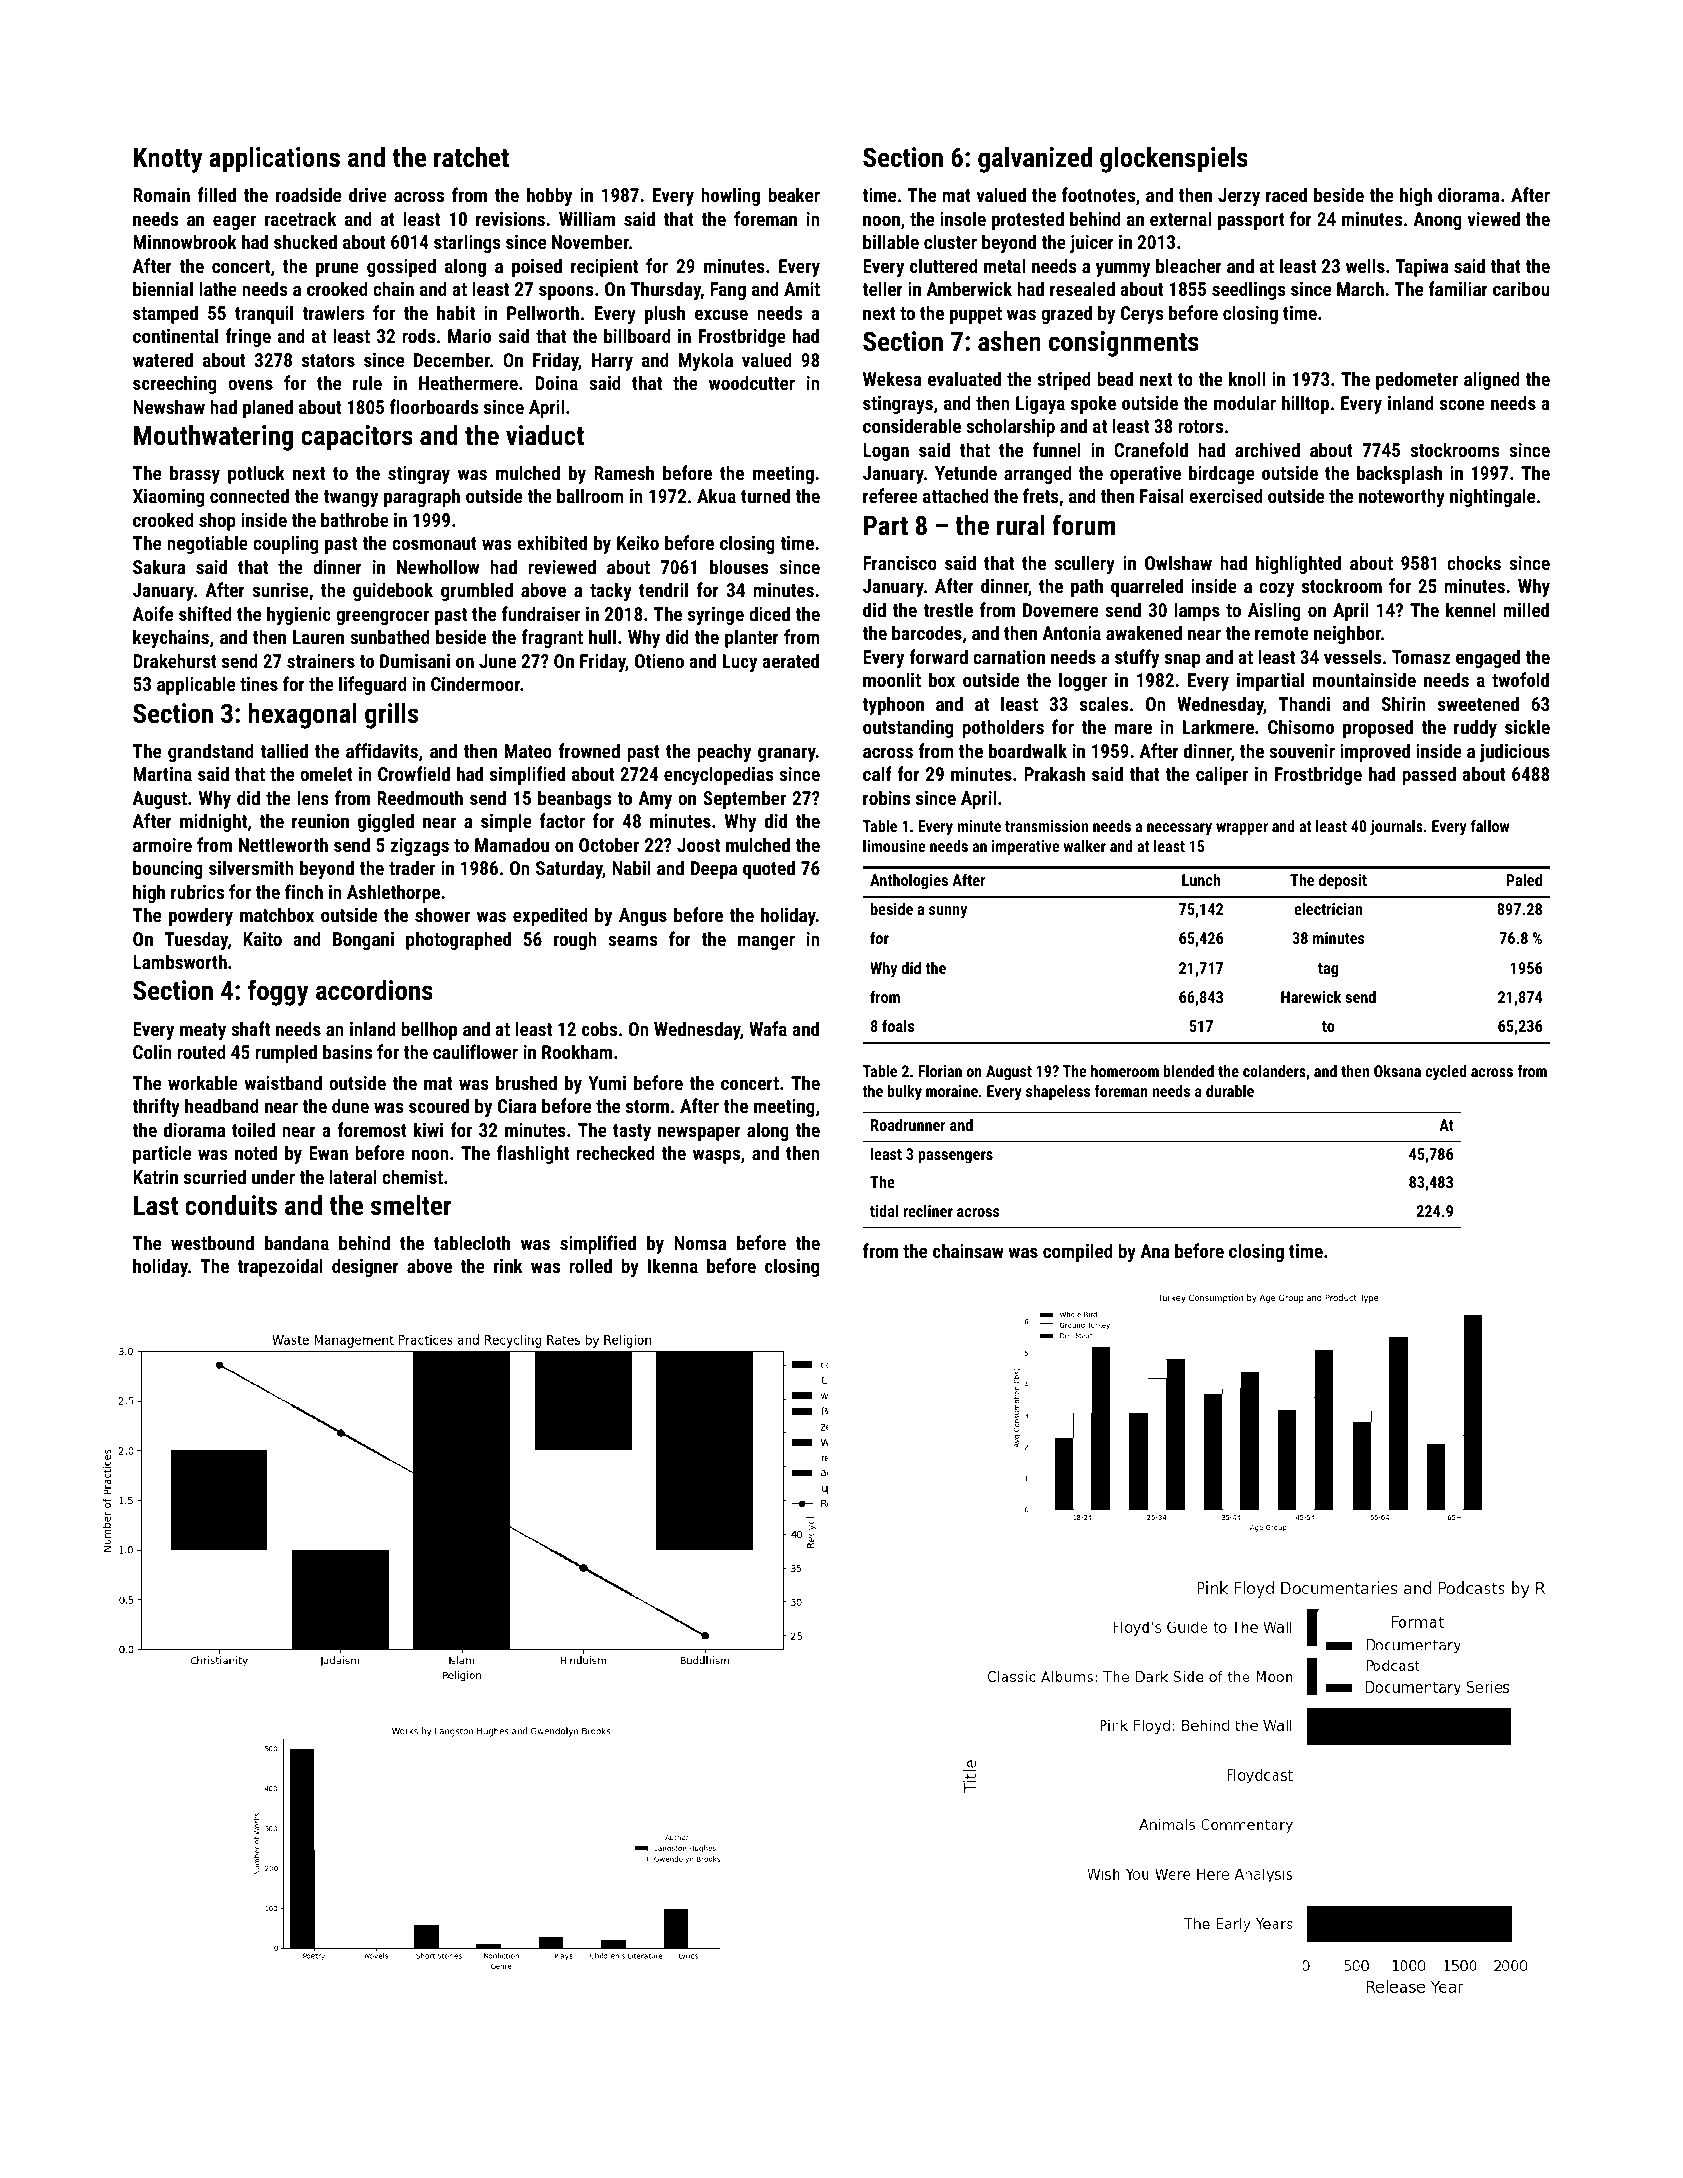 This page has height=2178, width=1683. What do you see at coordinates (1178, 562) in the page?
I see `Owlshaw` at bounding box center [1178, 562].
